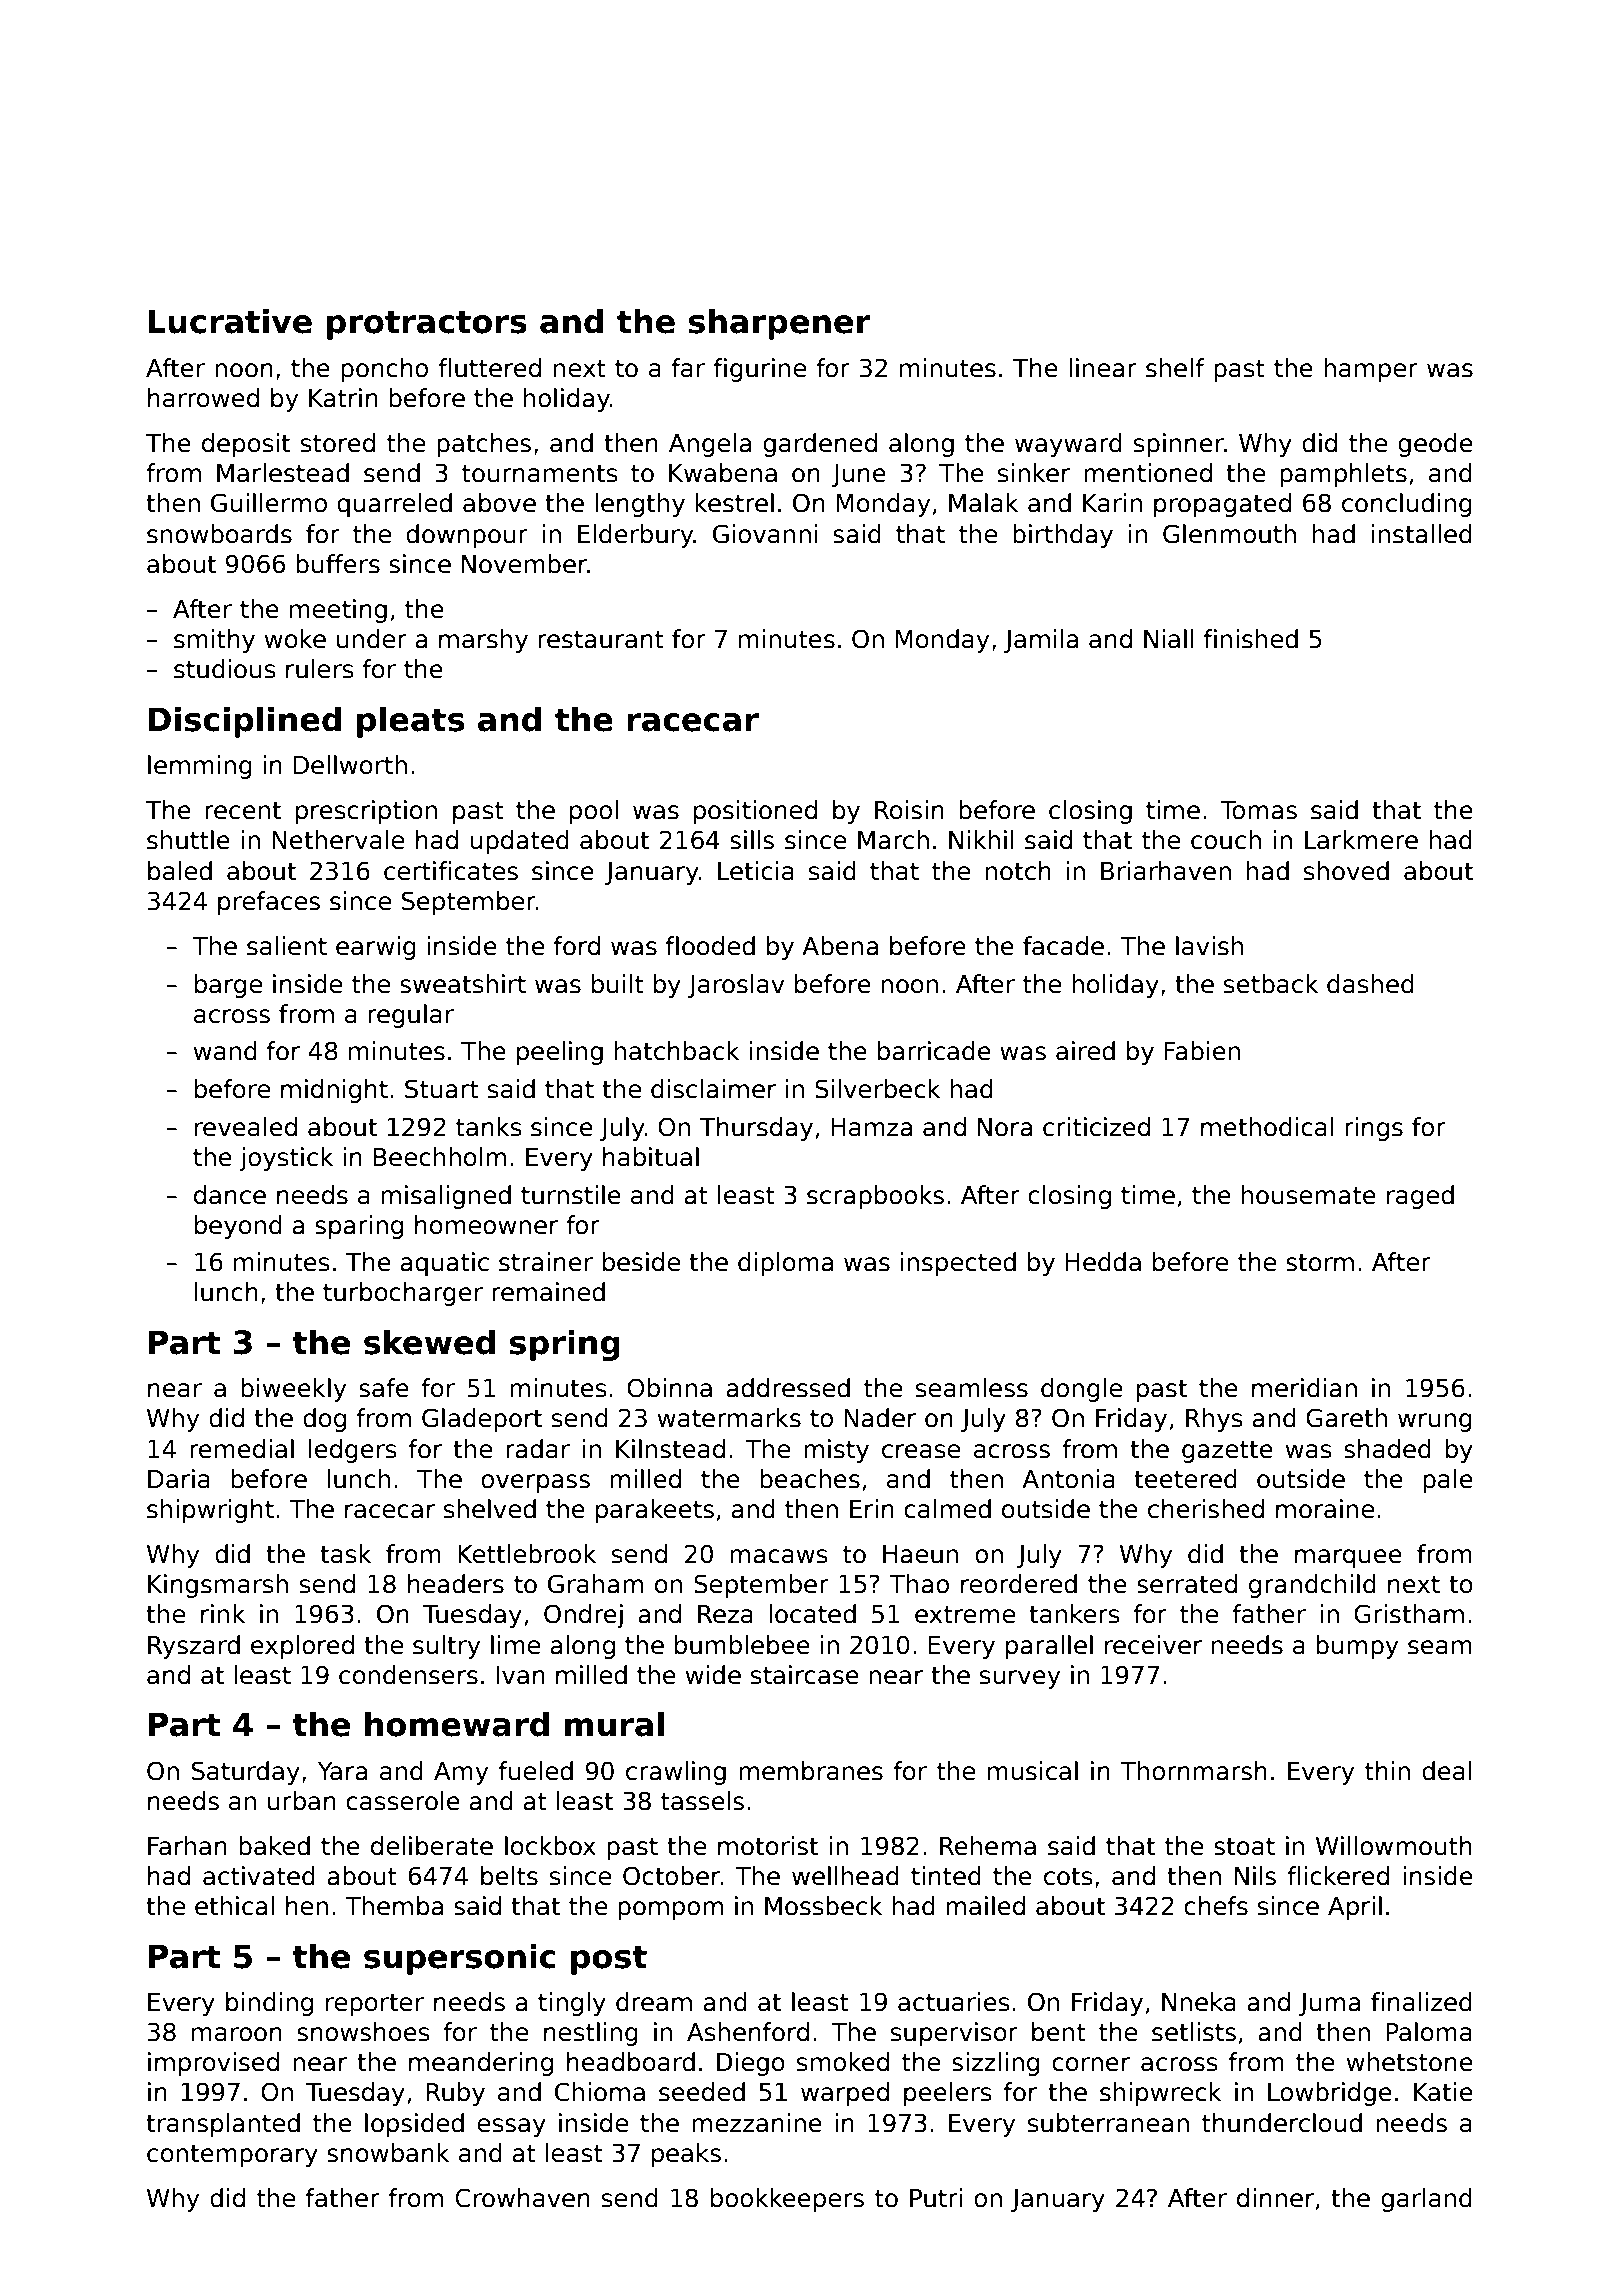  Describe the element at coordinates (345, 1554) in the screenshot. I see `task` at that location.
